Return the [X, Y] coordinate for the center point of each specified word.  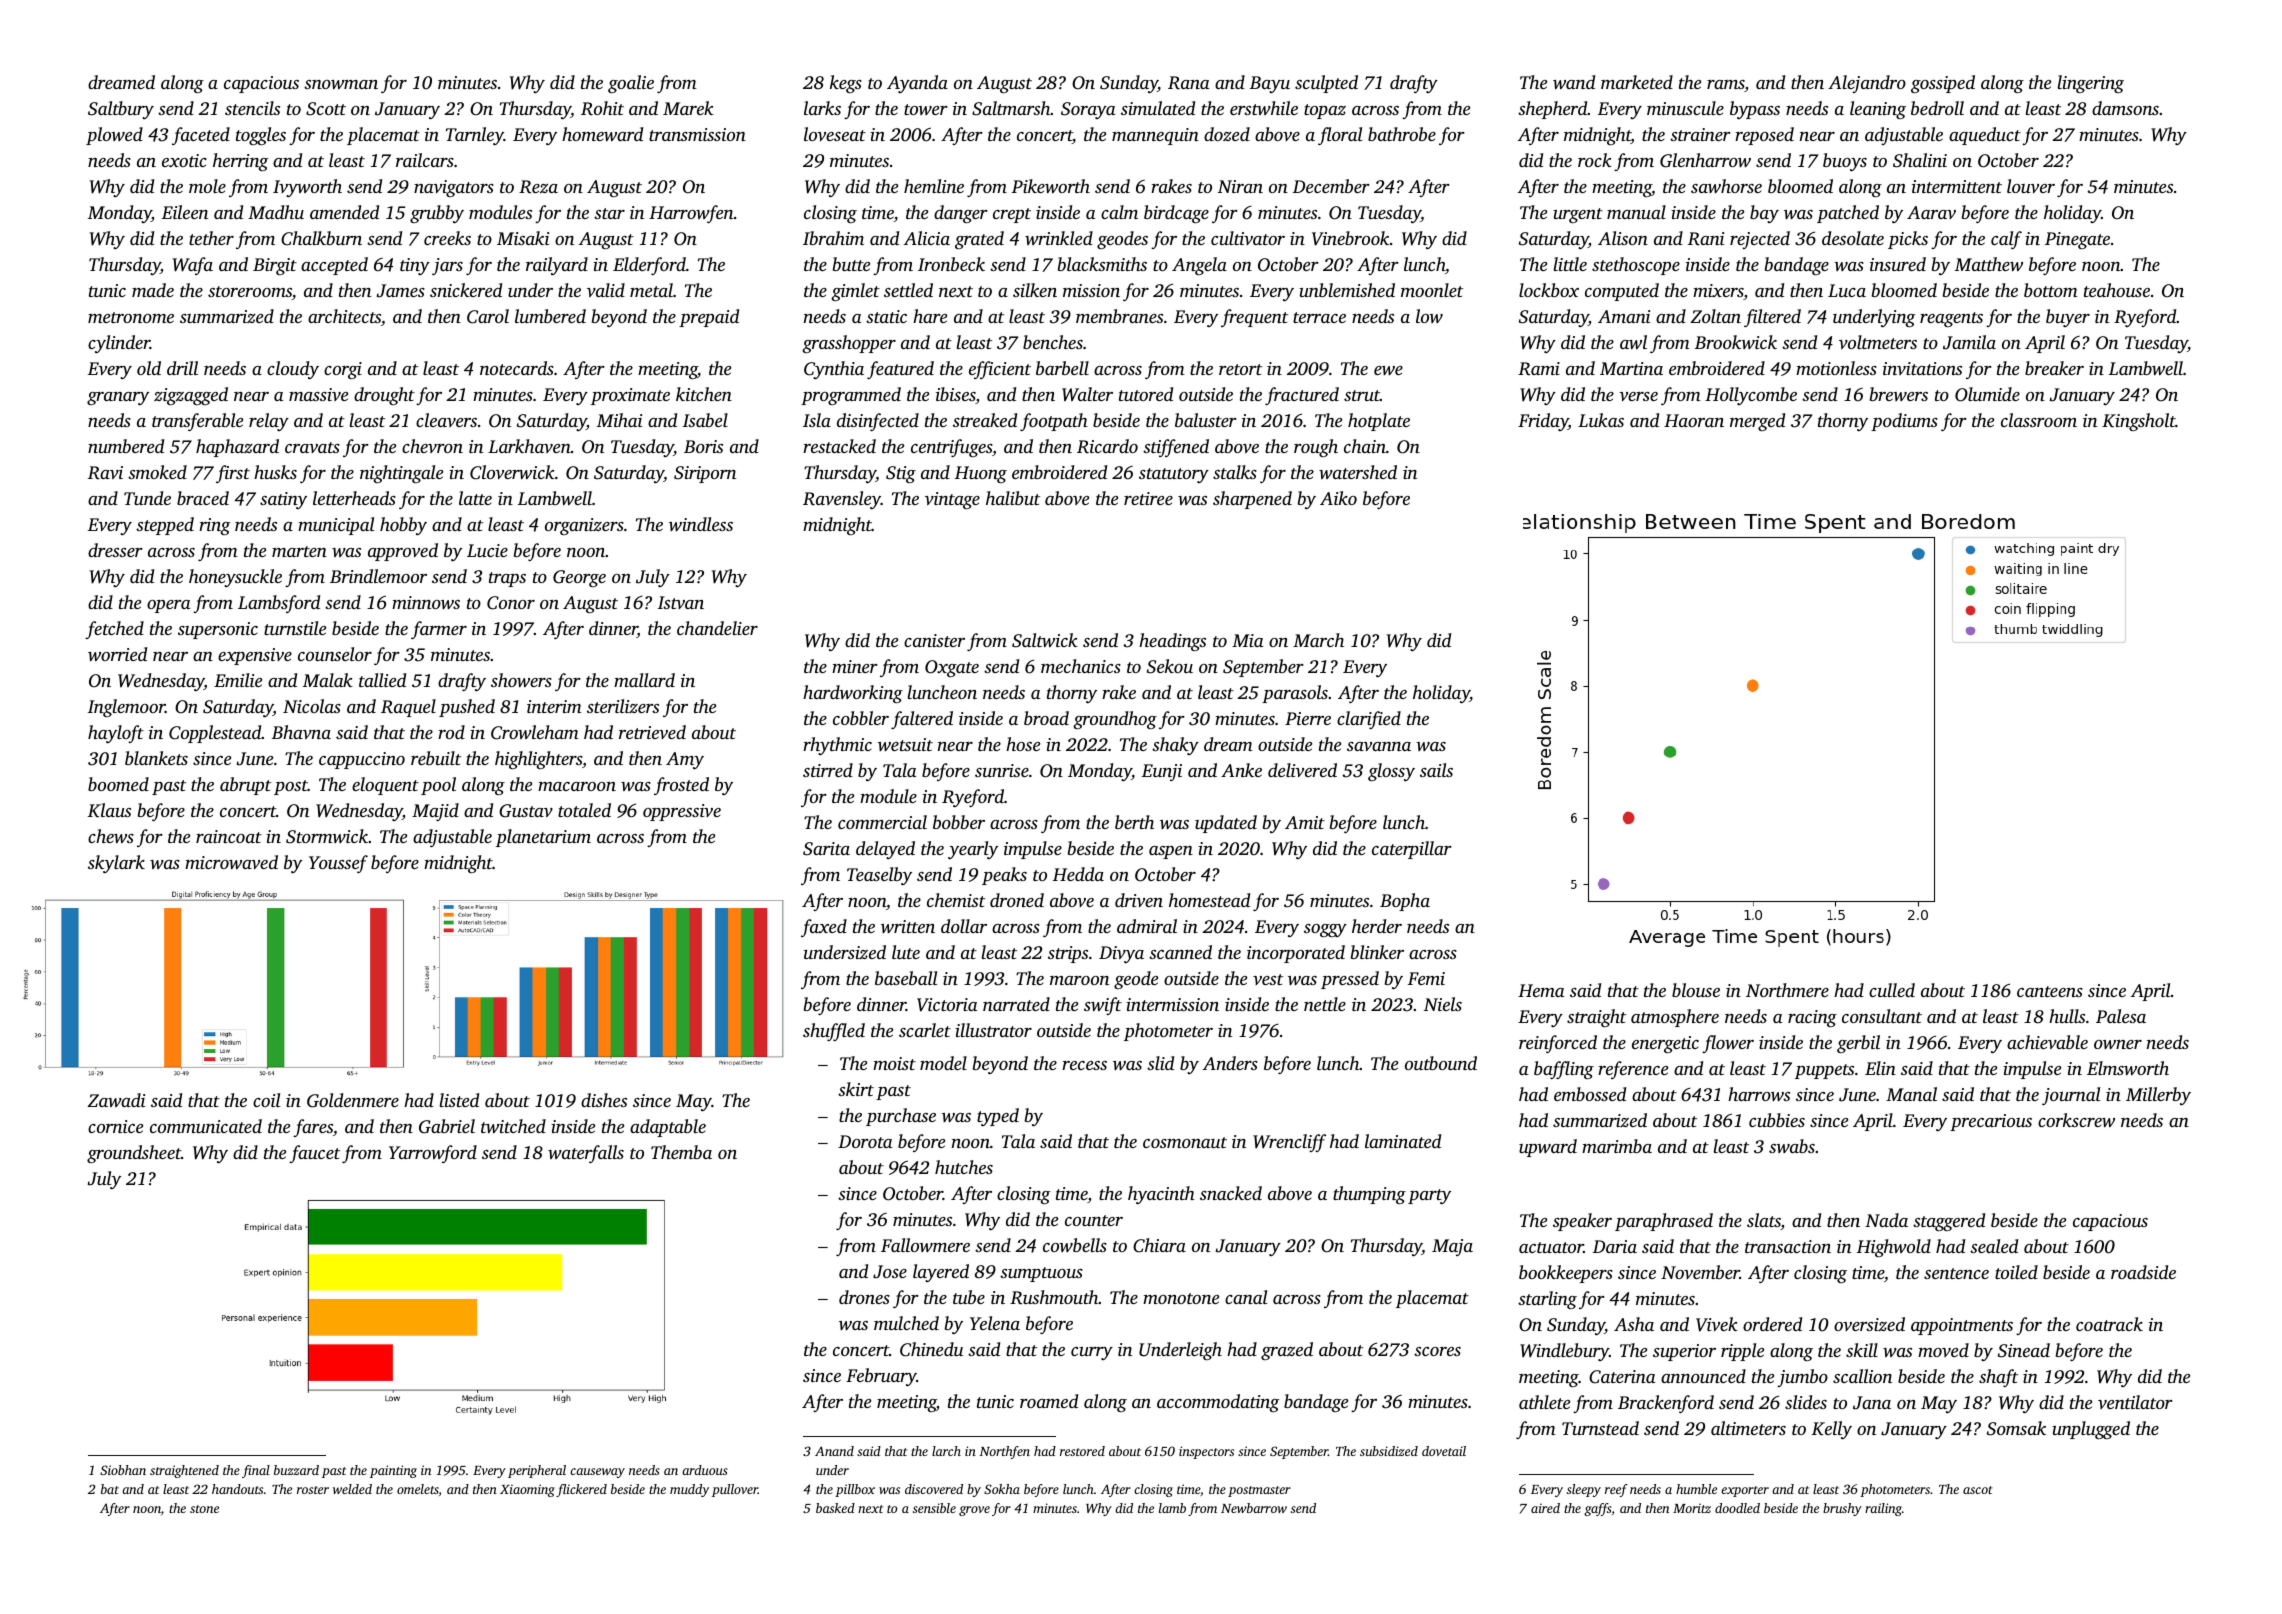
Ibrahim [833, 238]
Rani [1706, 239]
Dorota [865, 1141]
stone [204, 1509]
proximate [630, 396]
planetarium [543, 838]
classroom [2039, 420]
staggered [1949, 1222]
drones [864, 1297]
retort [1240, 369]
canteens [2050, 991]
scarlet [925, 1030]
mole [207, 186]
